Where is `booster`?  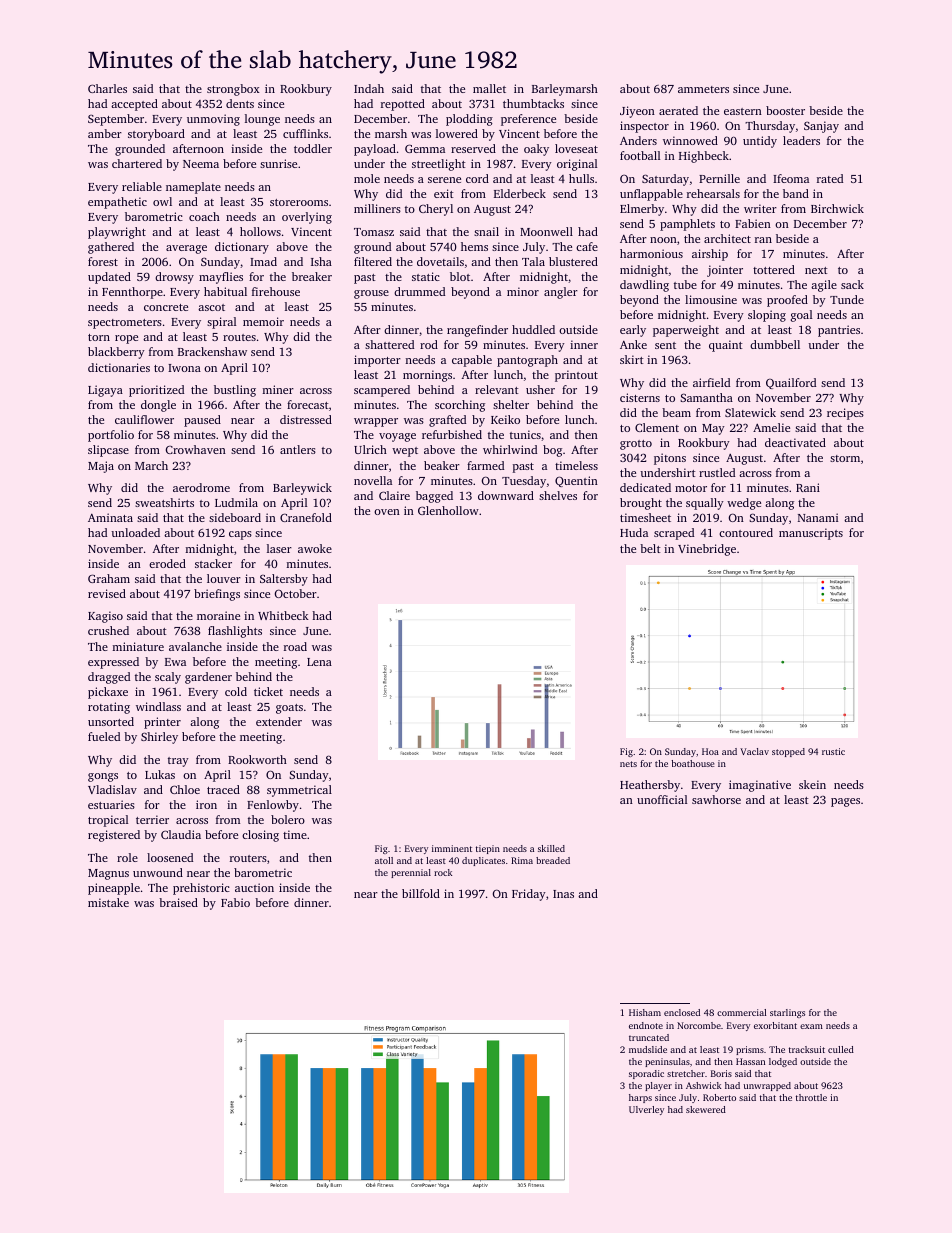 booster is located at coordinates (785, 110).
